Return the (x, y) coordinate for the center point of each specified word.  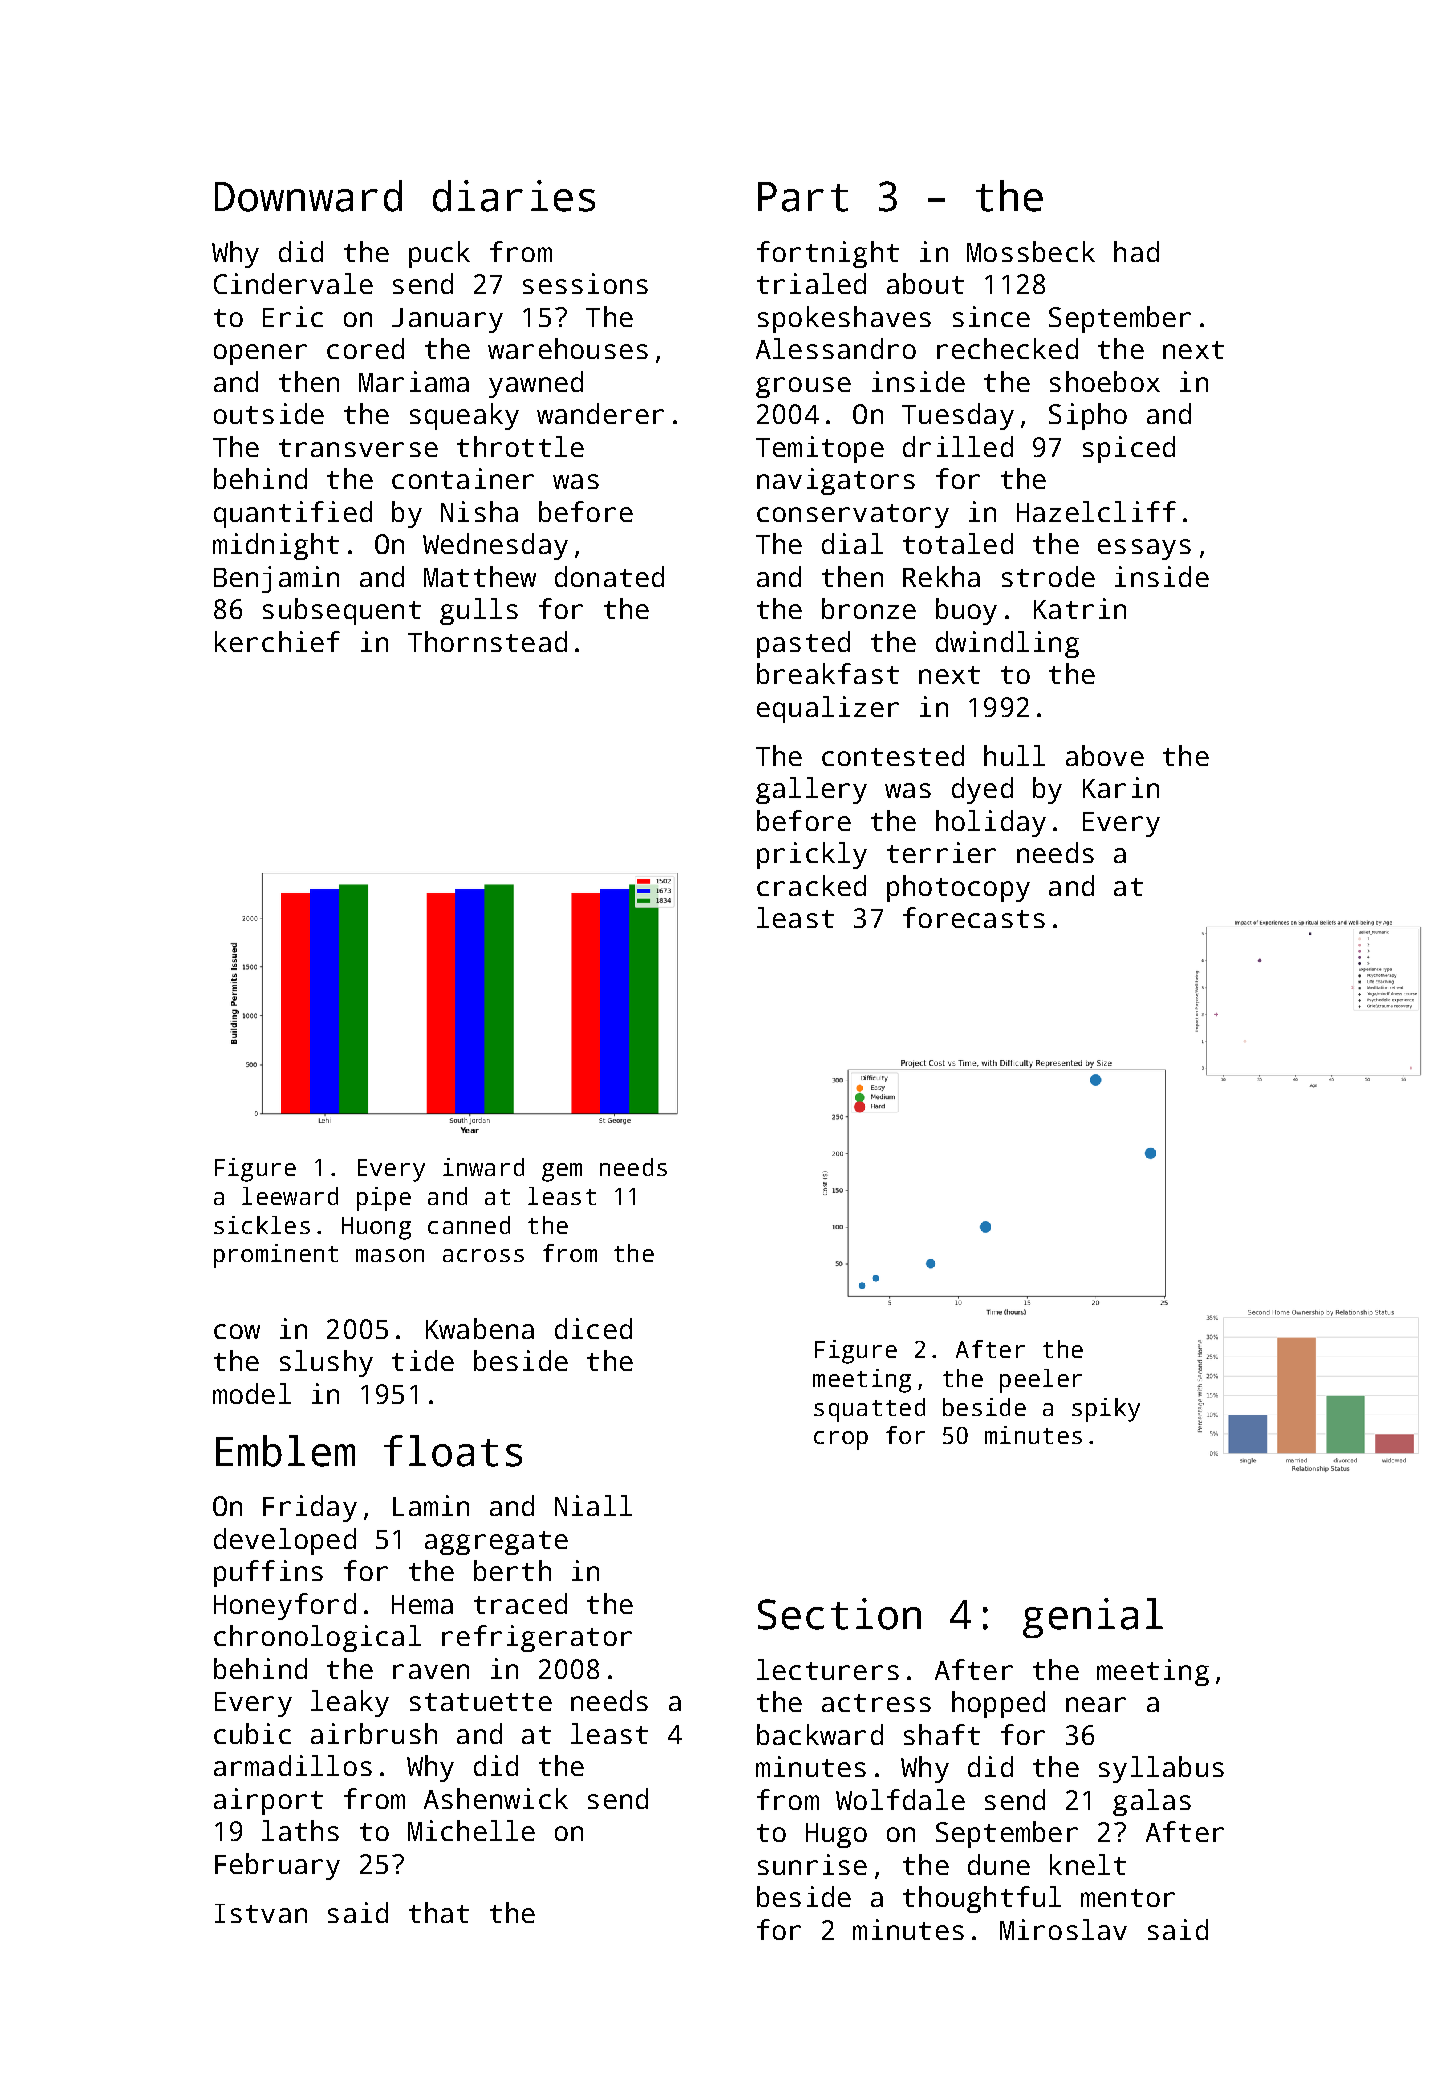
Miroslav (1063, 1929)
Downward (308, 196)
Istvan (261, 1913)
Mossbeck (1031, 251)
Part (803, 197)
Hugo (836, 1835)
